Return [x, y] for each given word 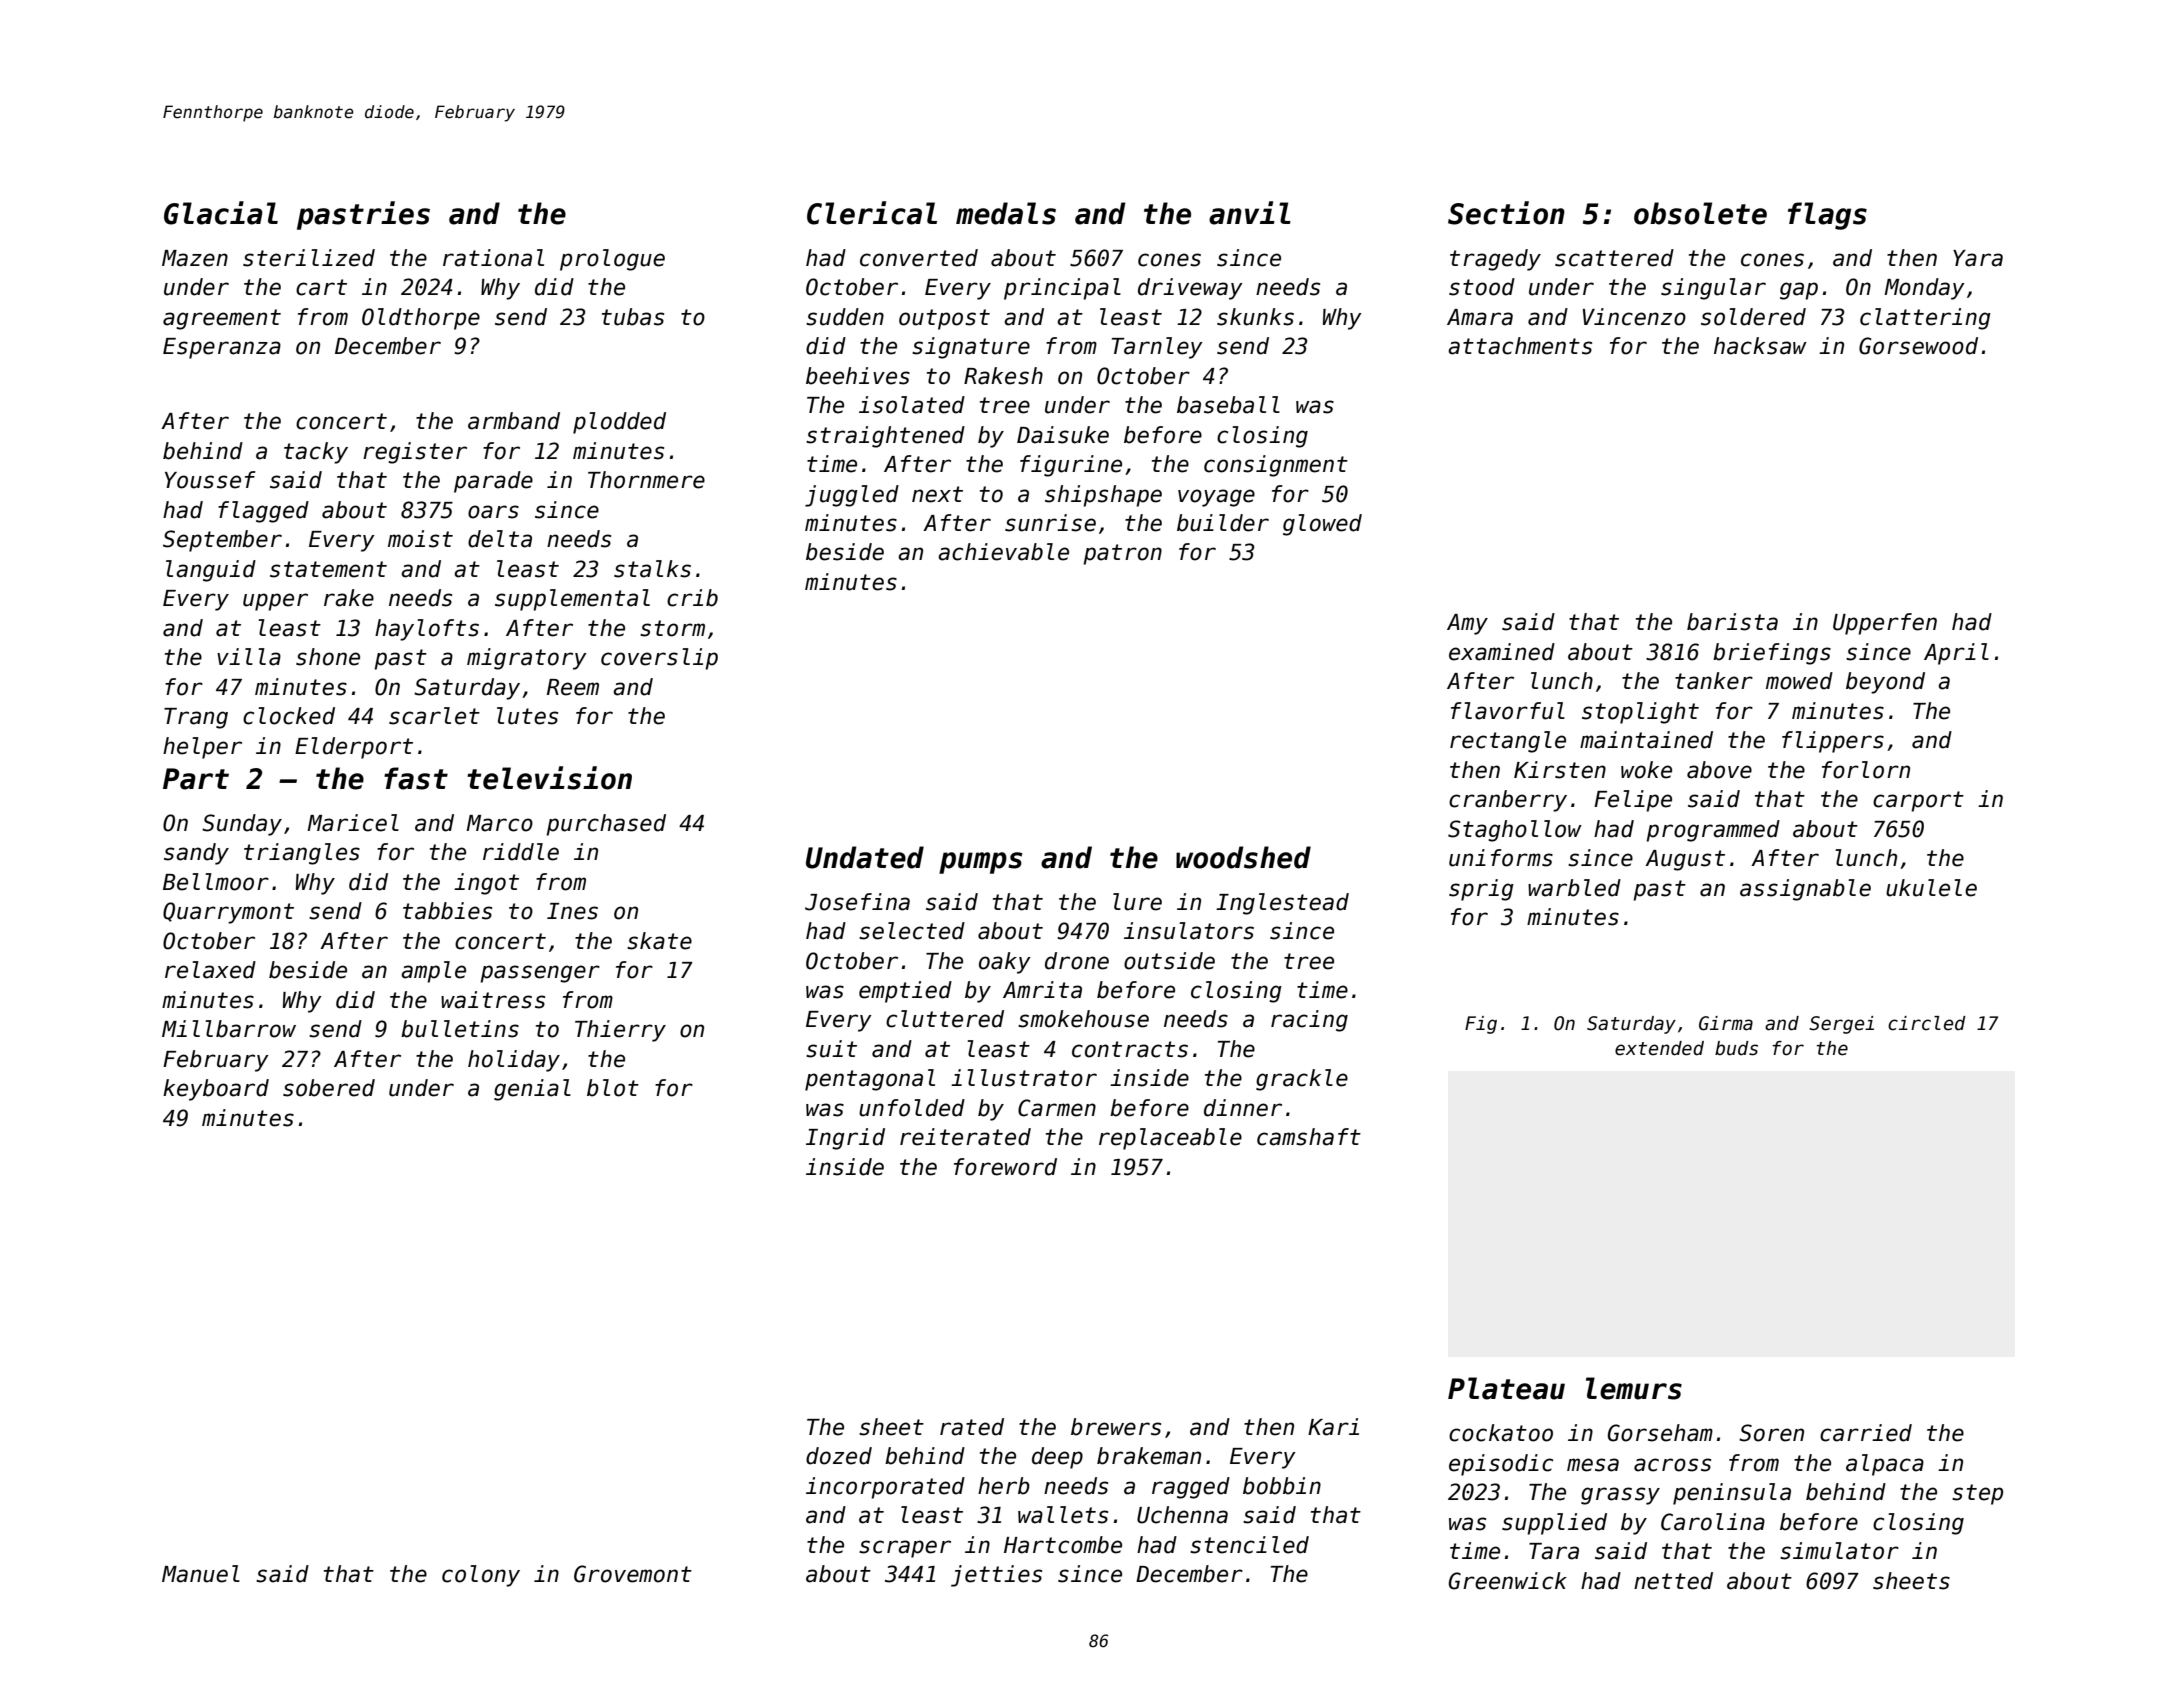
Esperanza [222, 348]
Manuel [201, 1574]
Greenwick [1508, 1581]
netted [1673, 1581]
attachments [1520, 346]
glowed [1322, 525]
